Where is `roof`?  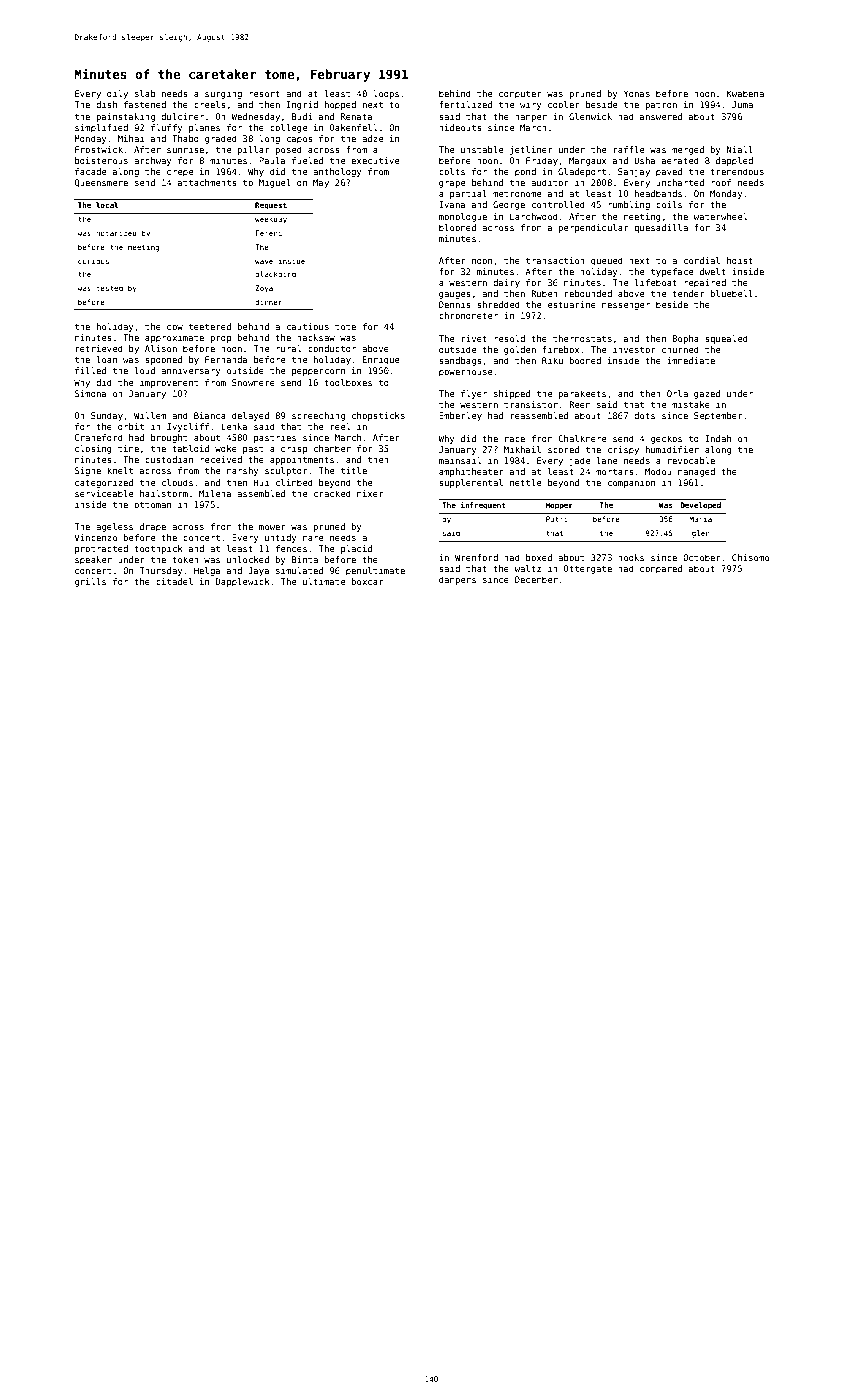 roof is located at coordinates (721, 182).
